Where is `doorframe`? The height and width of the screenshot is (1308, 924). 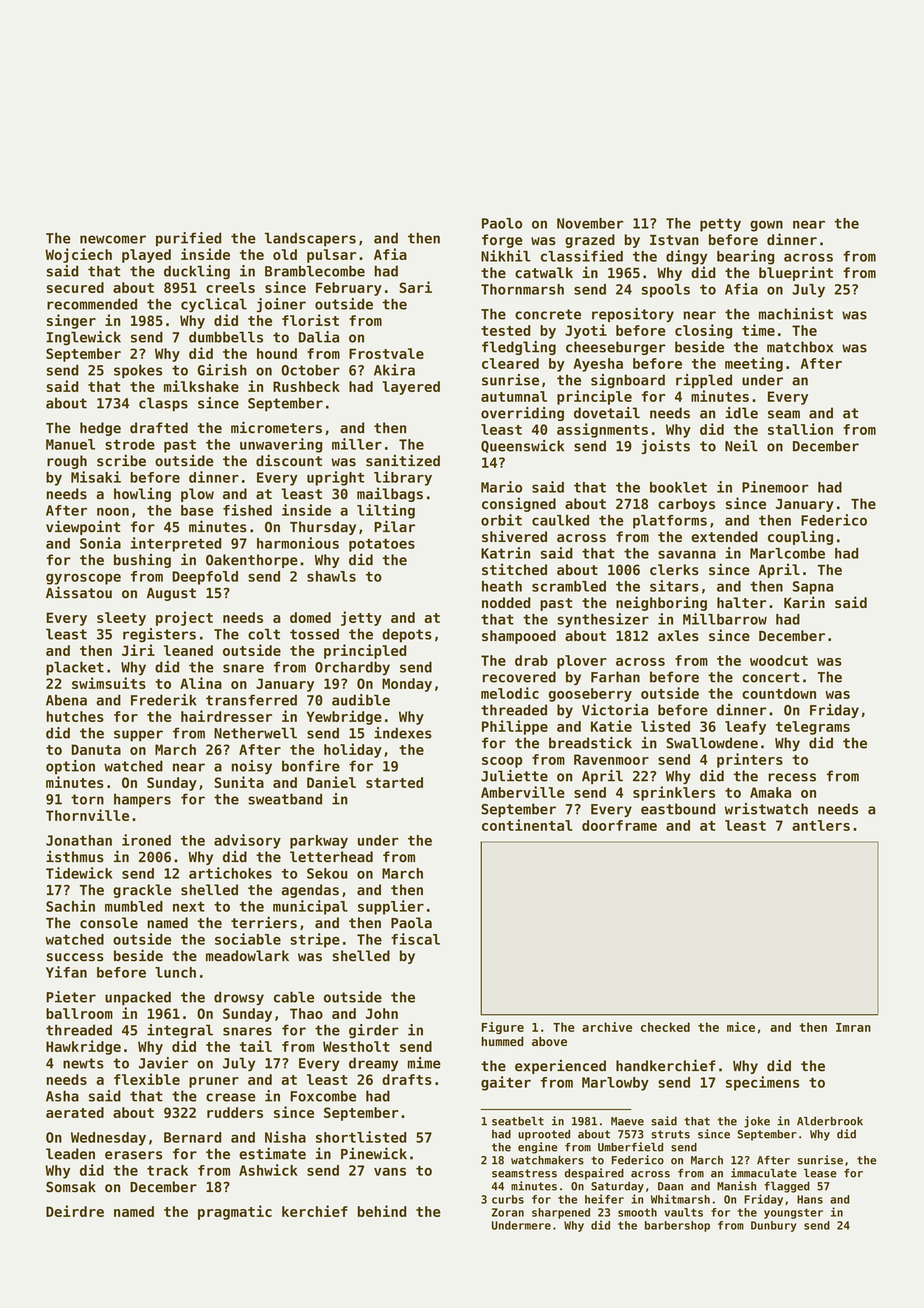
doorframe is located at coordinates (619, 825).
